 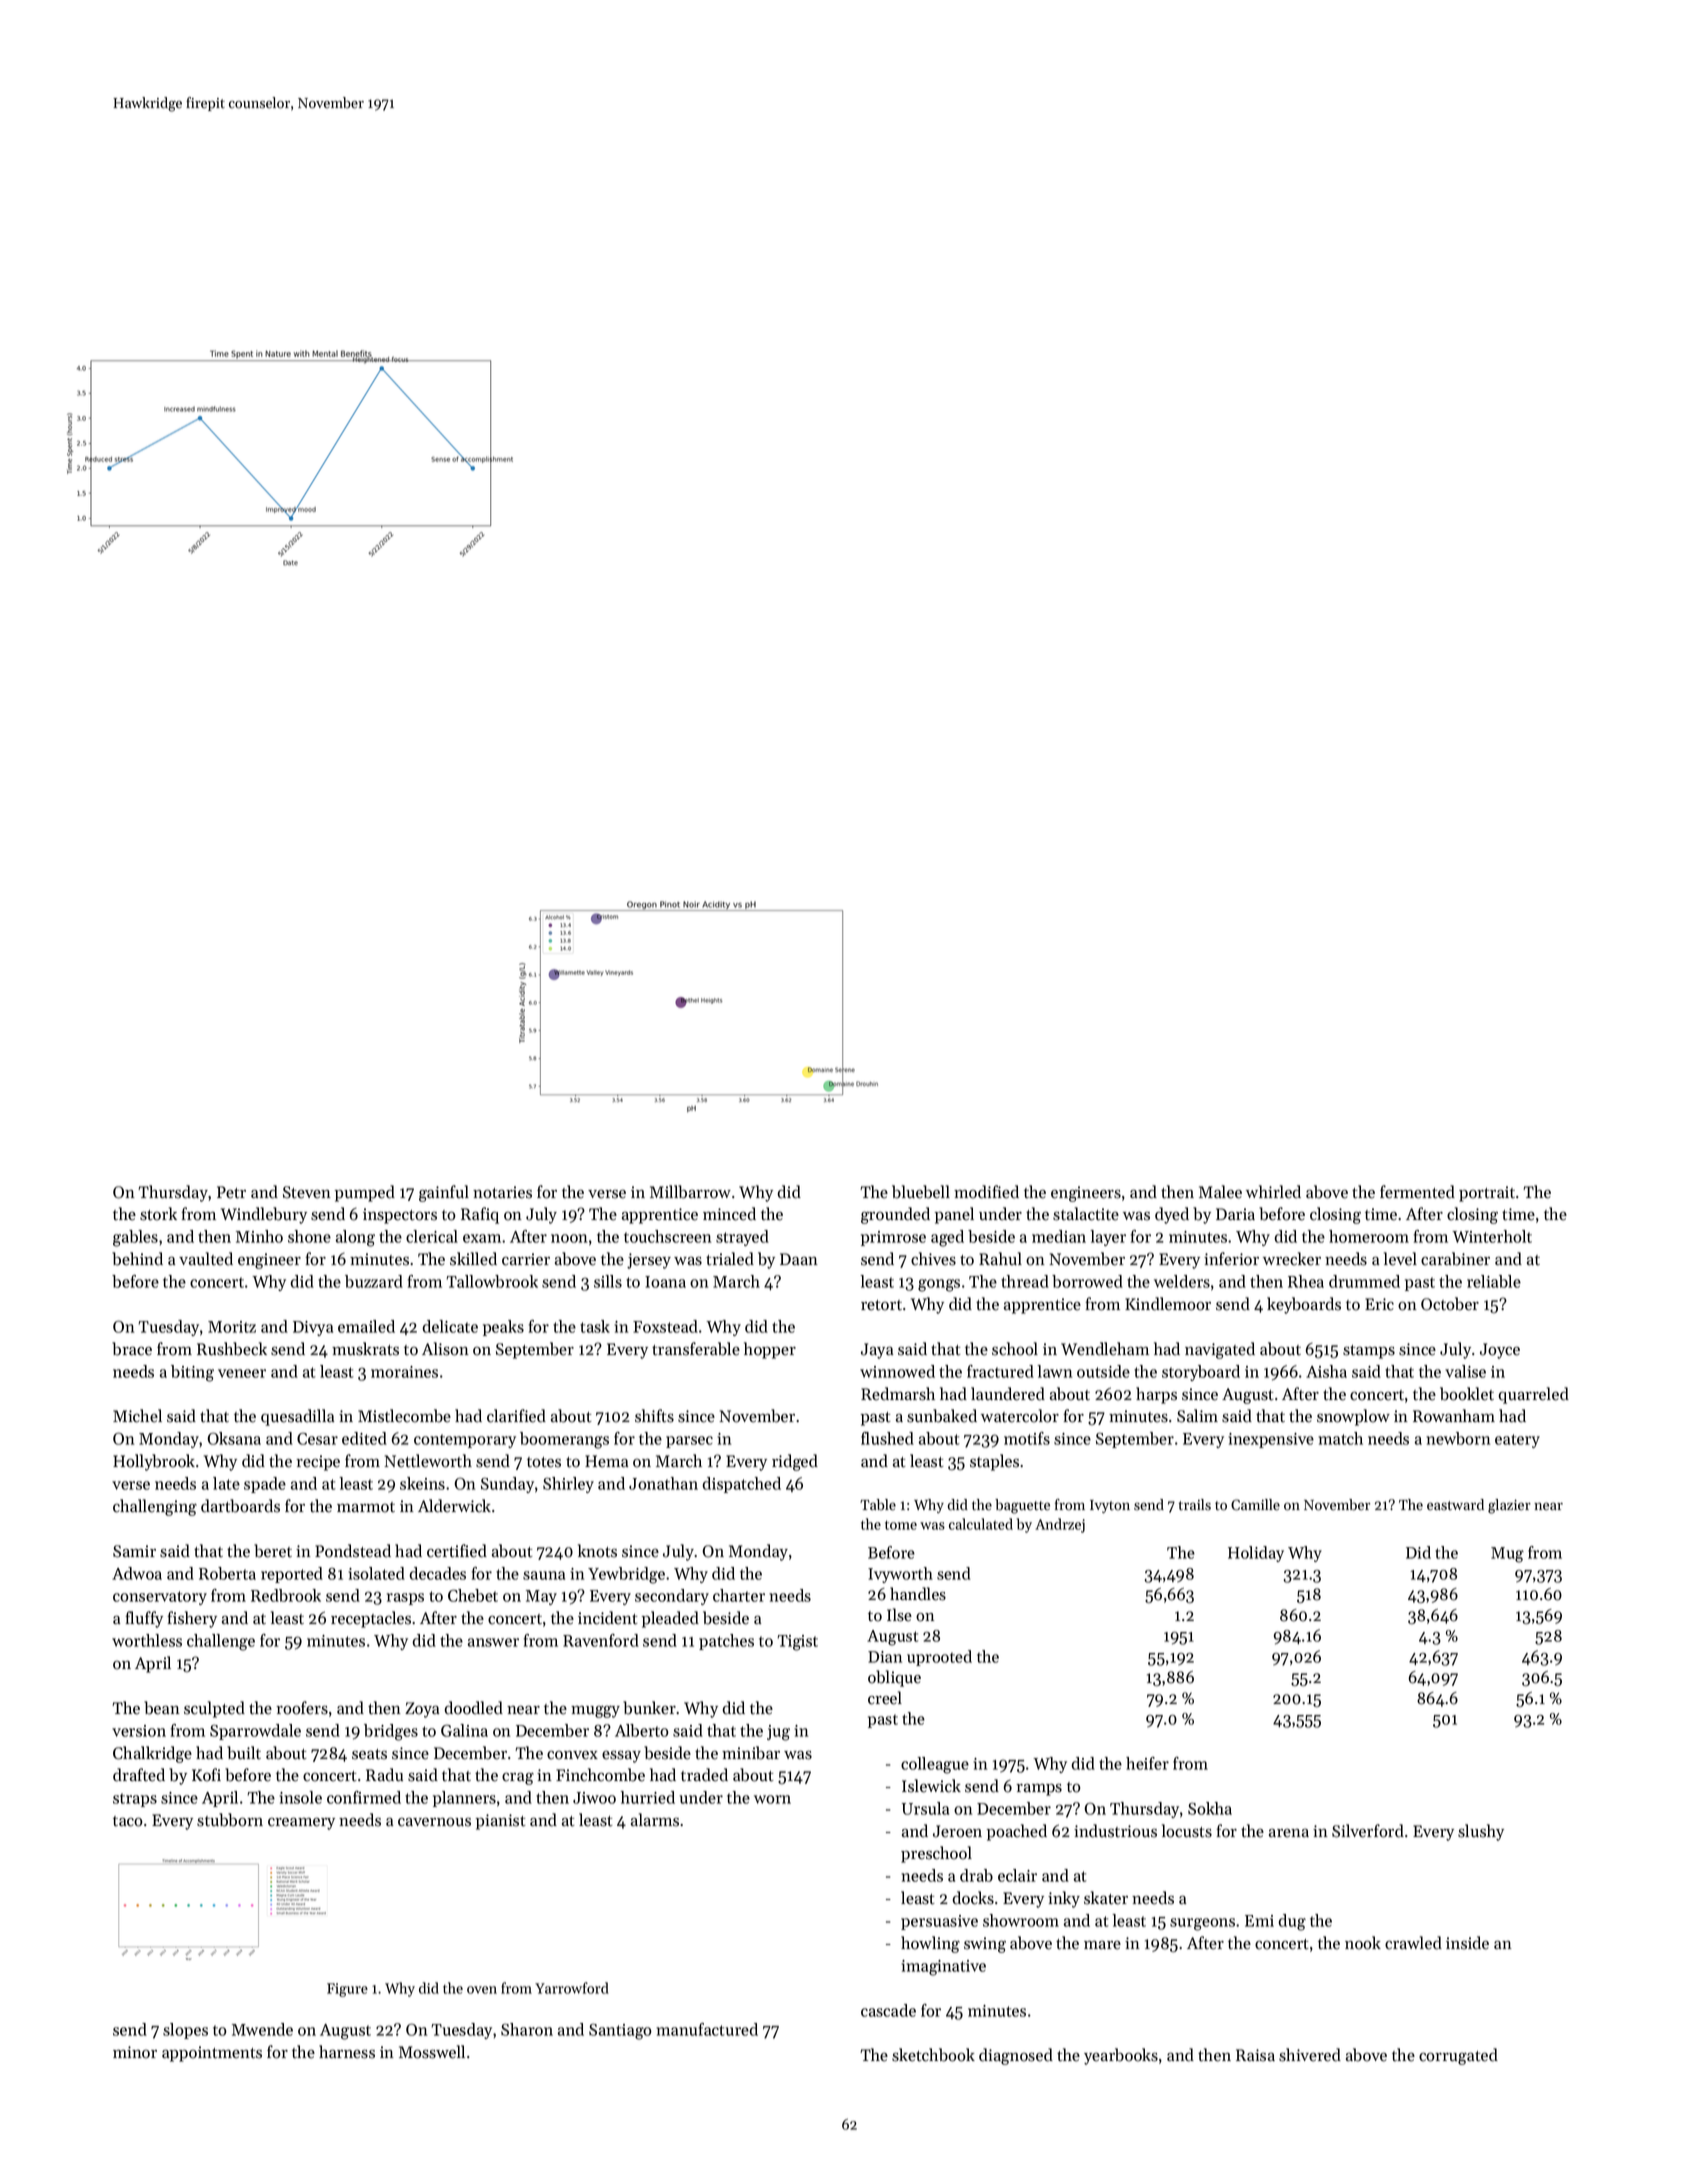 I want to click on Samir, so click(x=134, y=1551).
